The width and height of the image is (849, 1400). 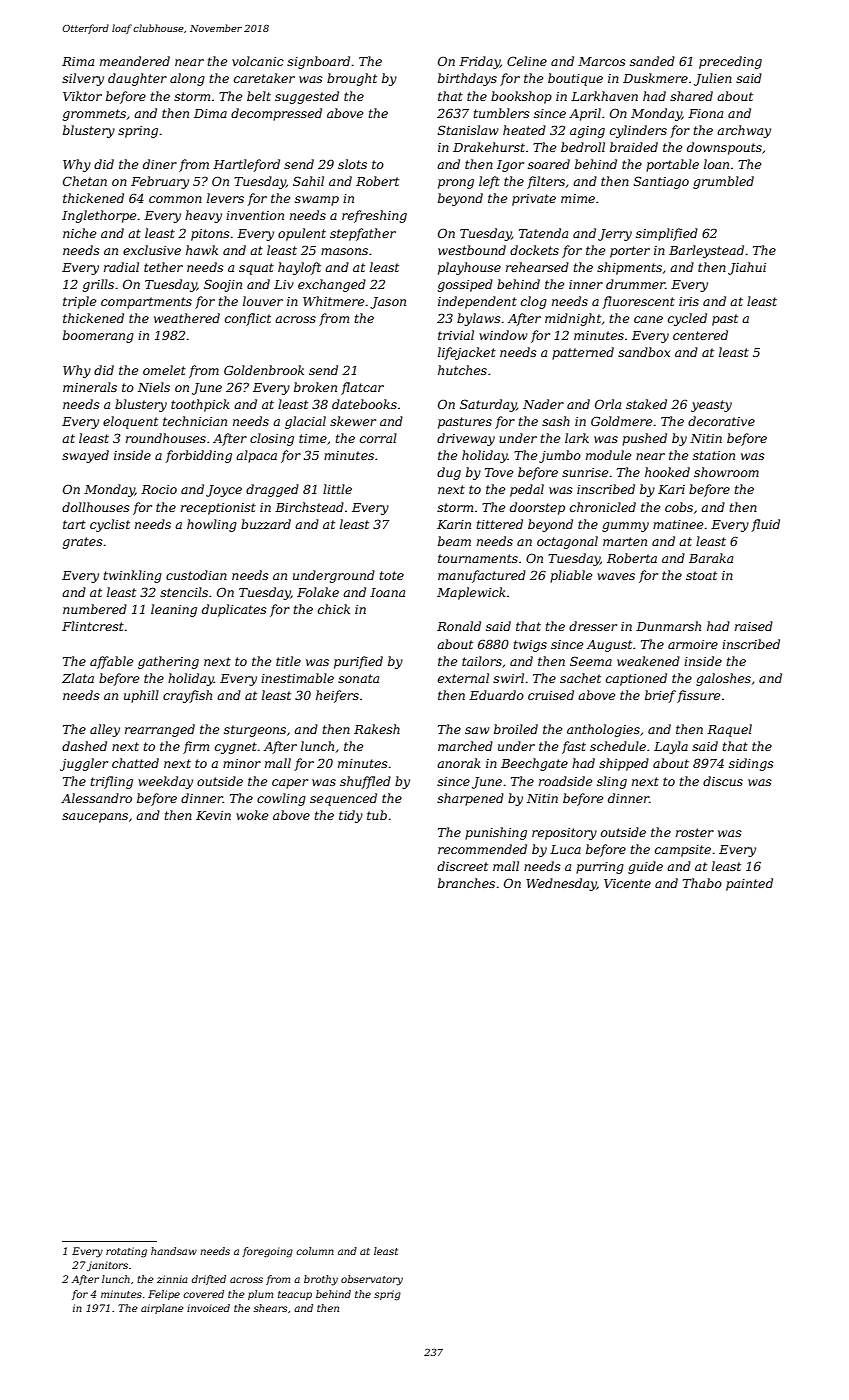 I want to click on shears, so click(x=270, y=1308).
